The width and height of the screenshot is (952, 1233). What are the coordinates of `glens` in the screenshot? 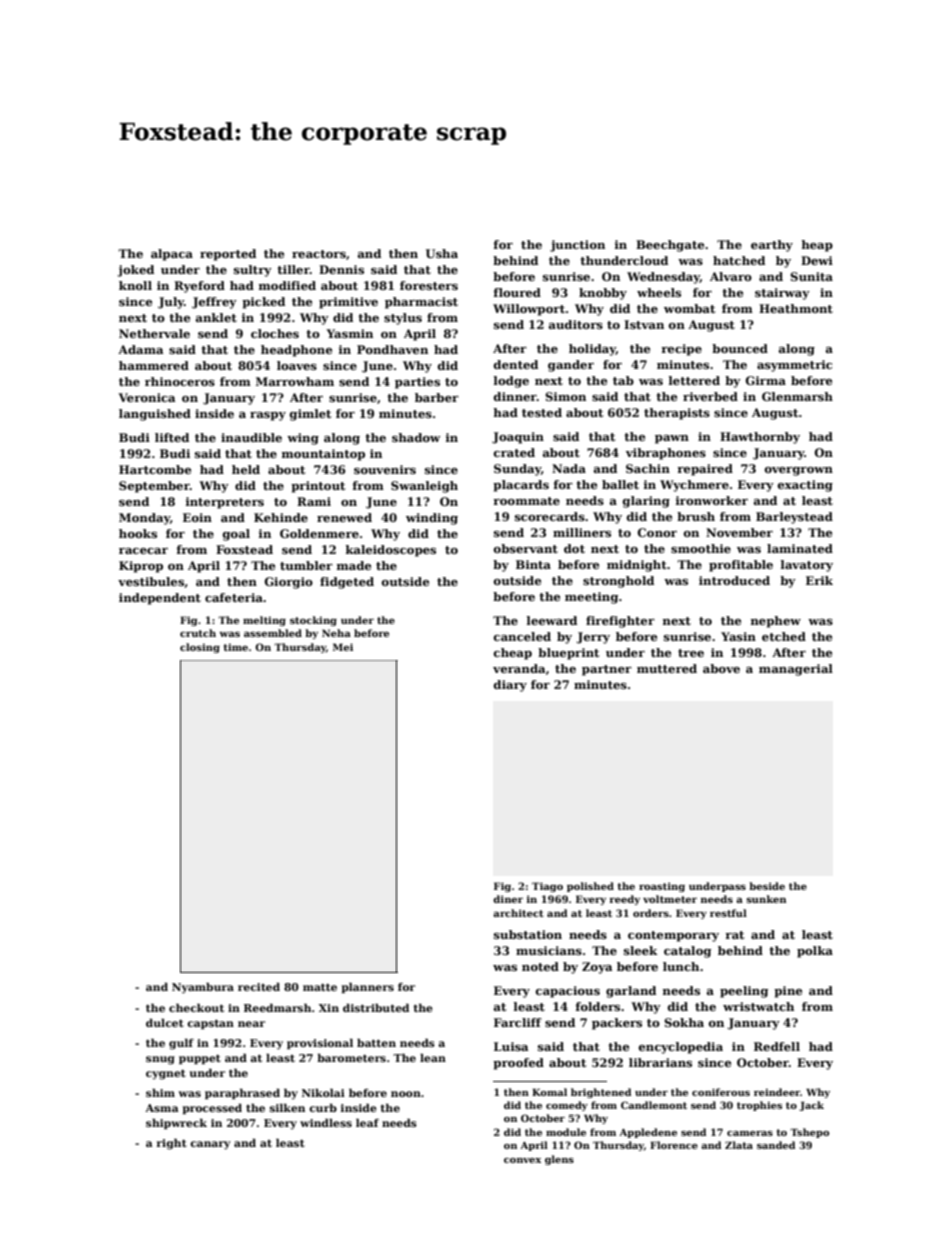 It's located at (559, 1160).
